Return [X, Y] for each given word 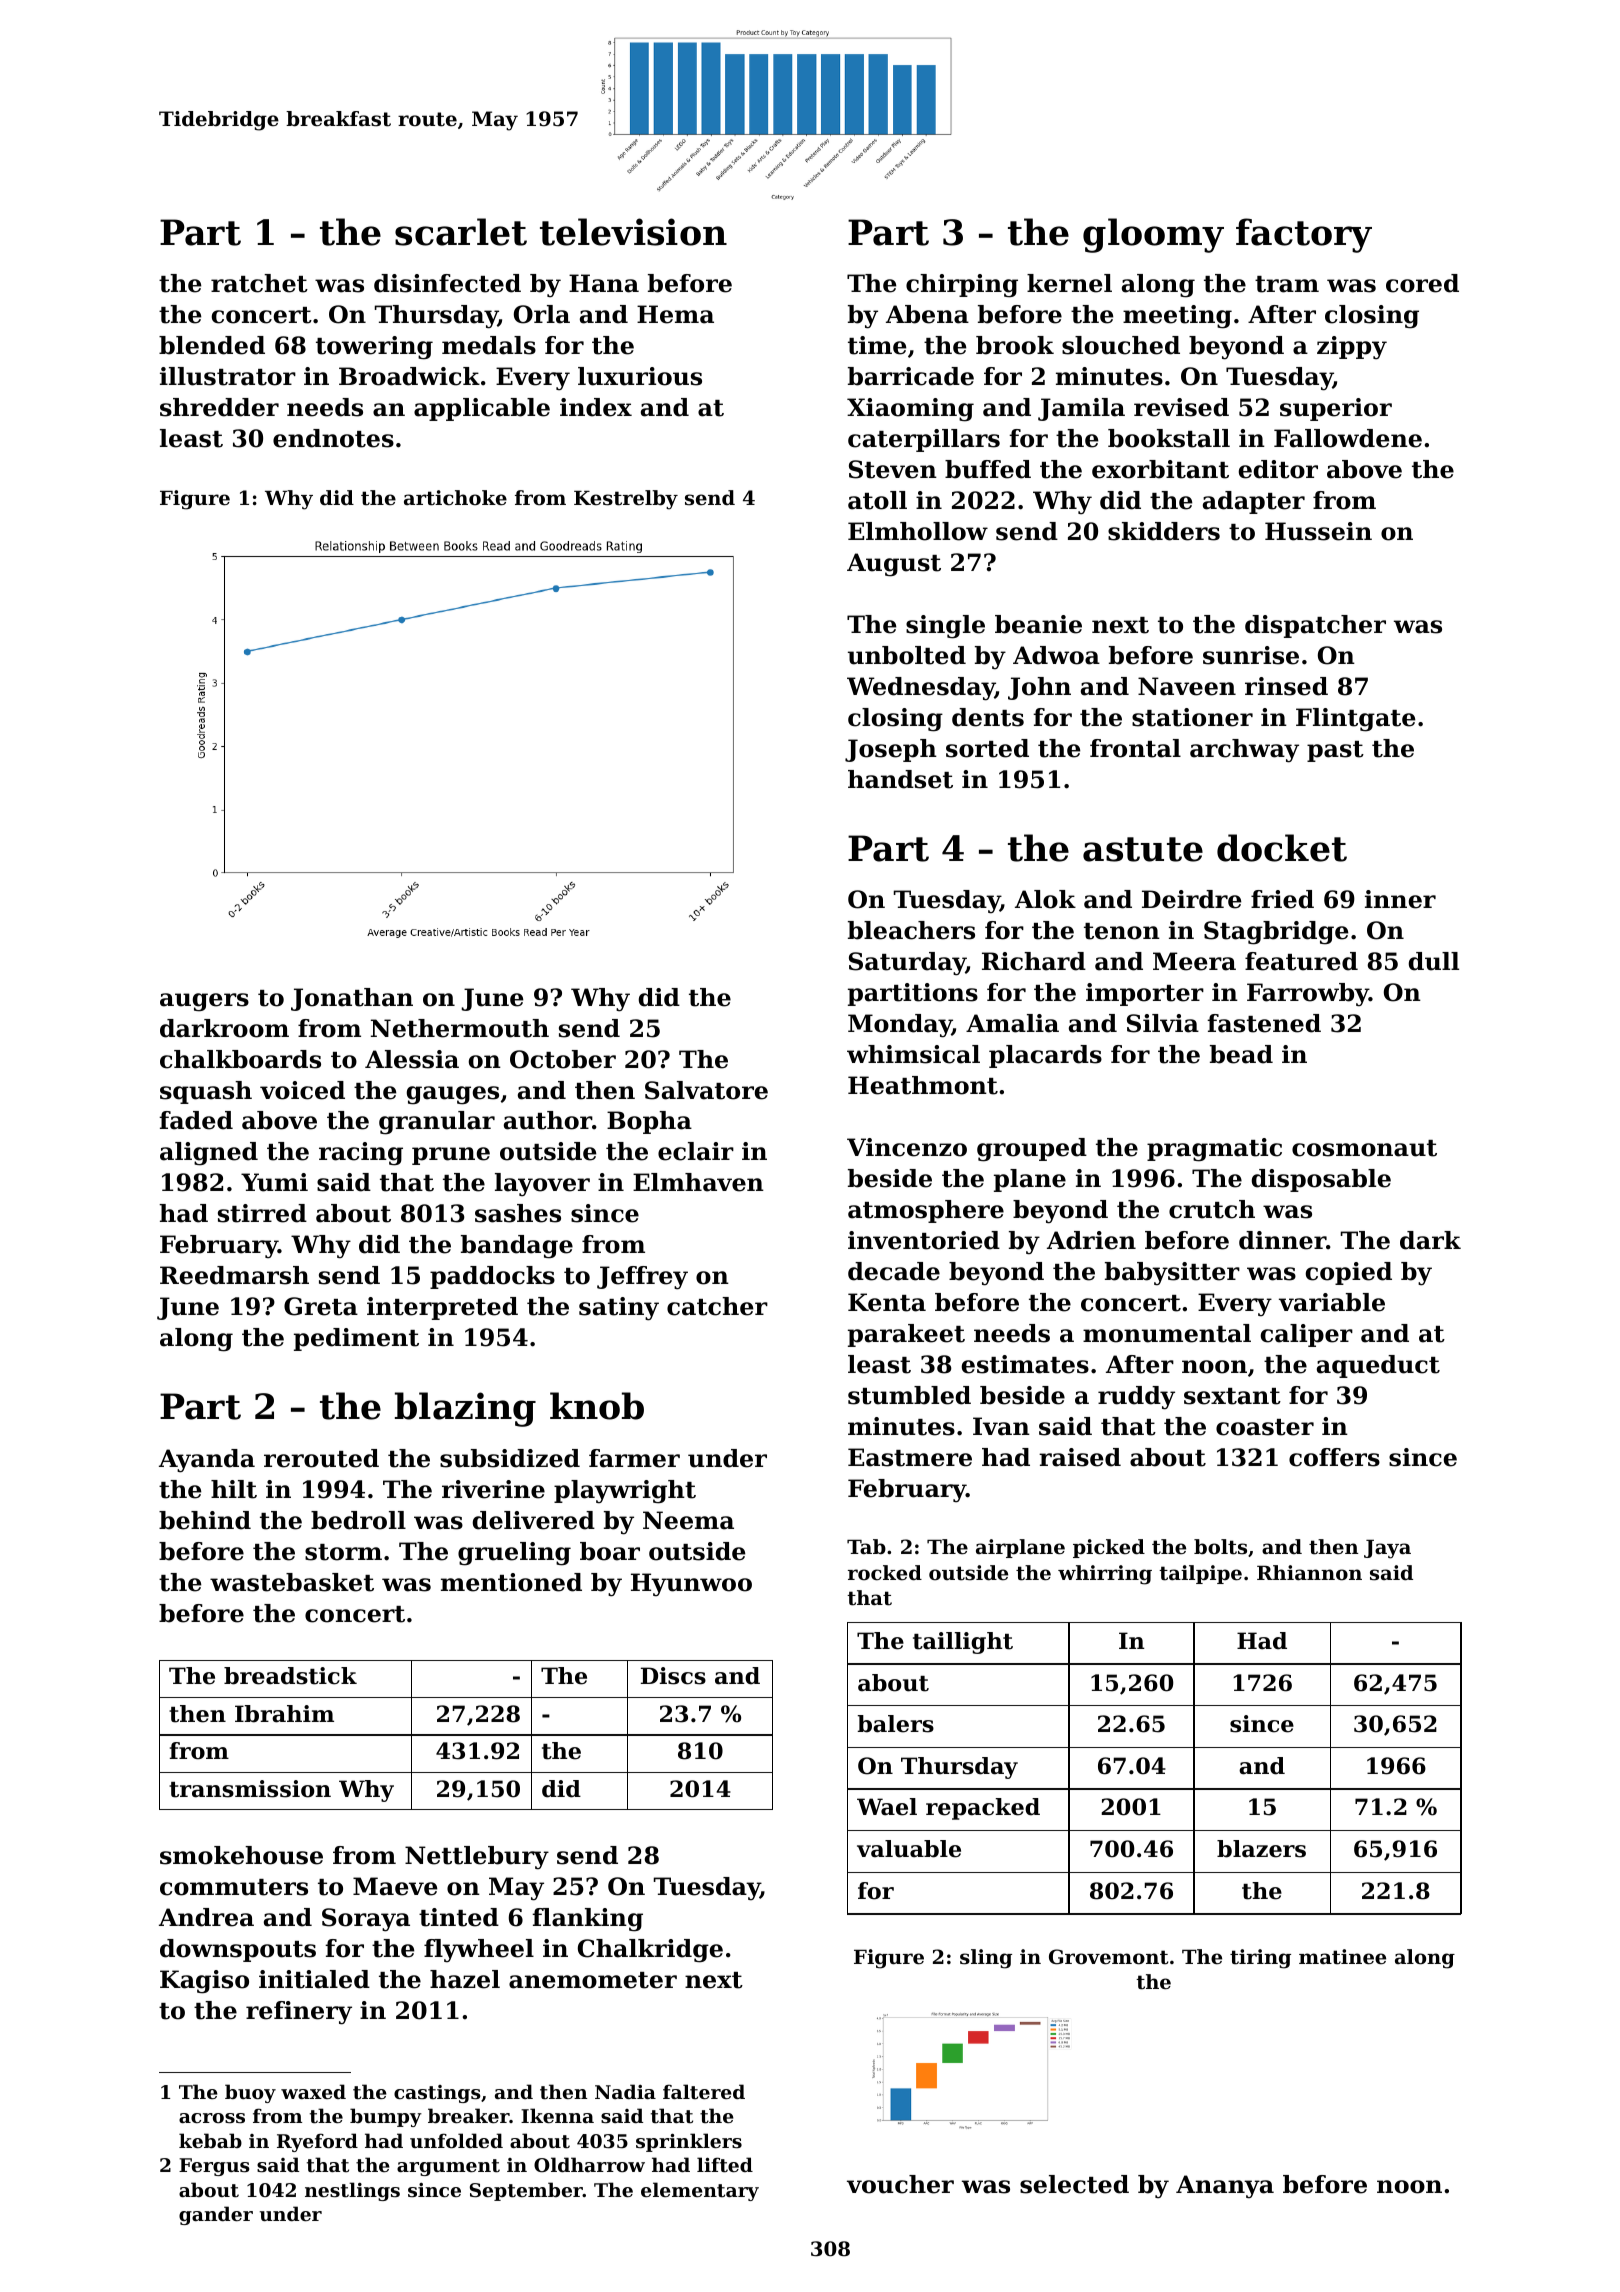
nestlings [352, 2191]
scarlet [461, 232]
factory [1304, 235]
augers [204, 1002]
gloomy [1153, 235]
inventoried [924, 1240]
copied [1349, 1273]
